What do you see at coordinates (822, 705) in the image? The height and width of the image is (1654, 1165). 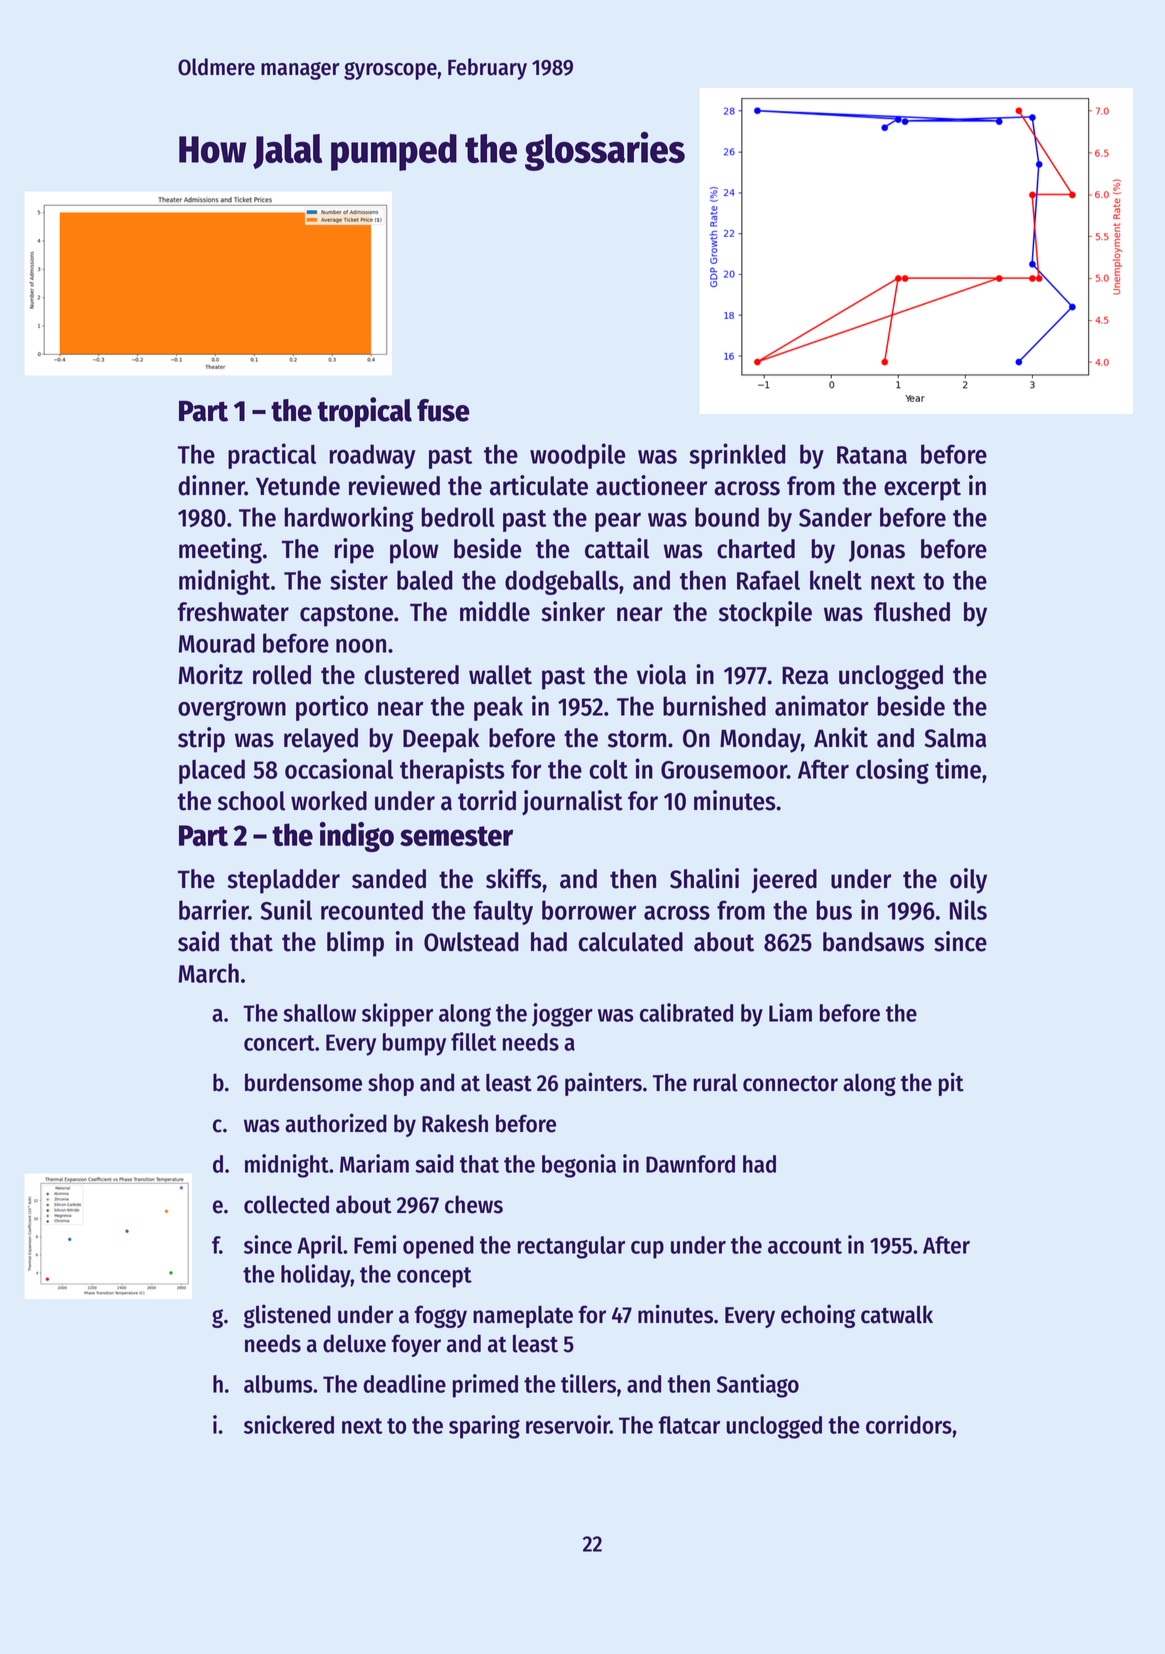 I see `animator` at bounding box center [822, 705].
